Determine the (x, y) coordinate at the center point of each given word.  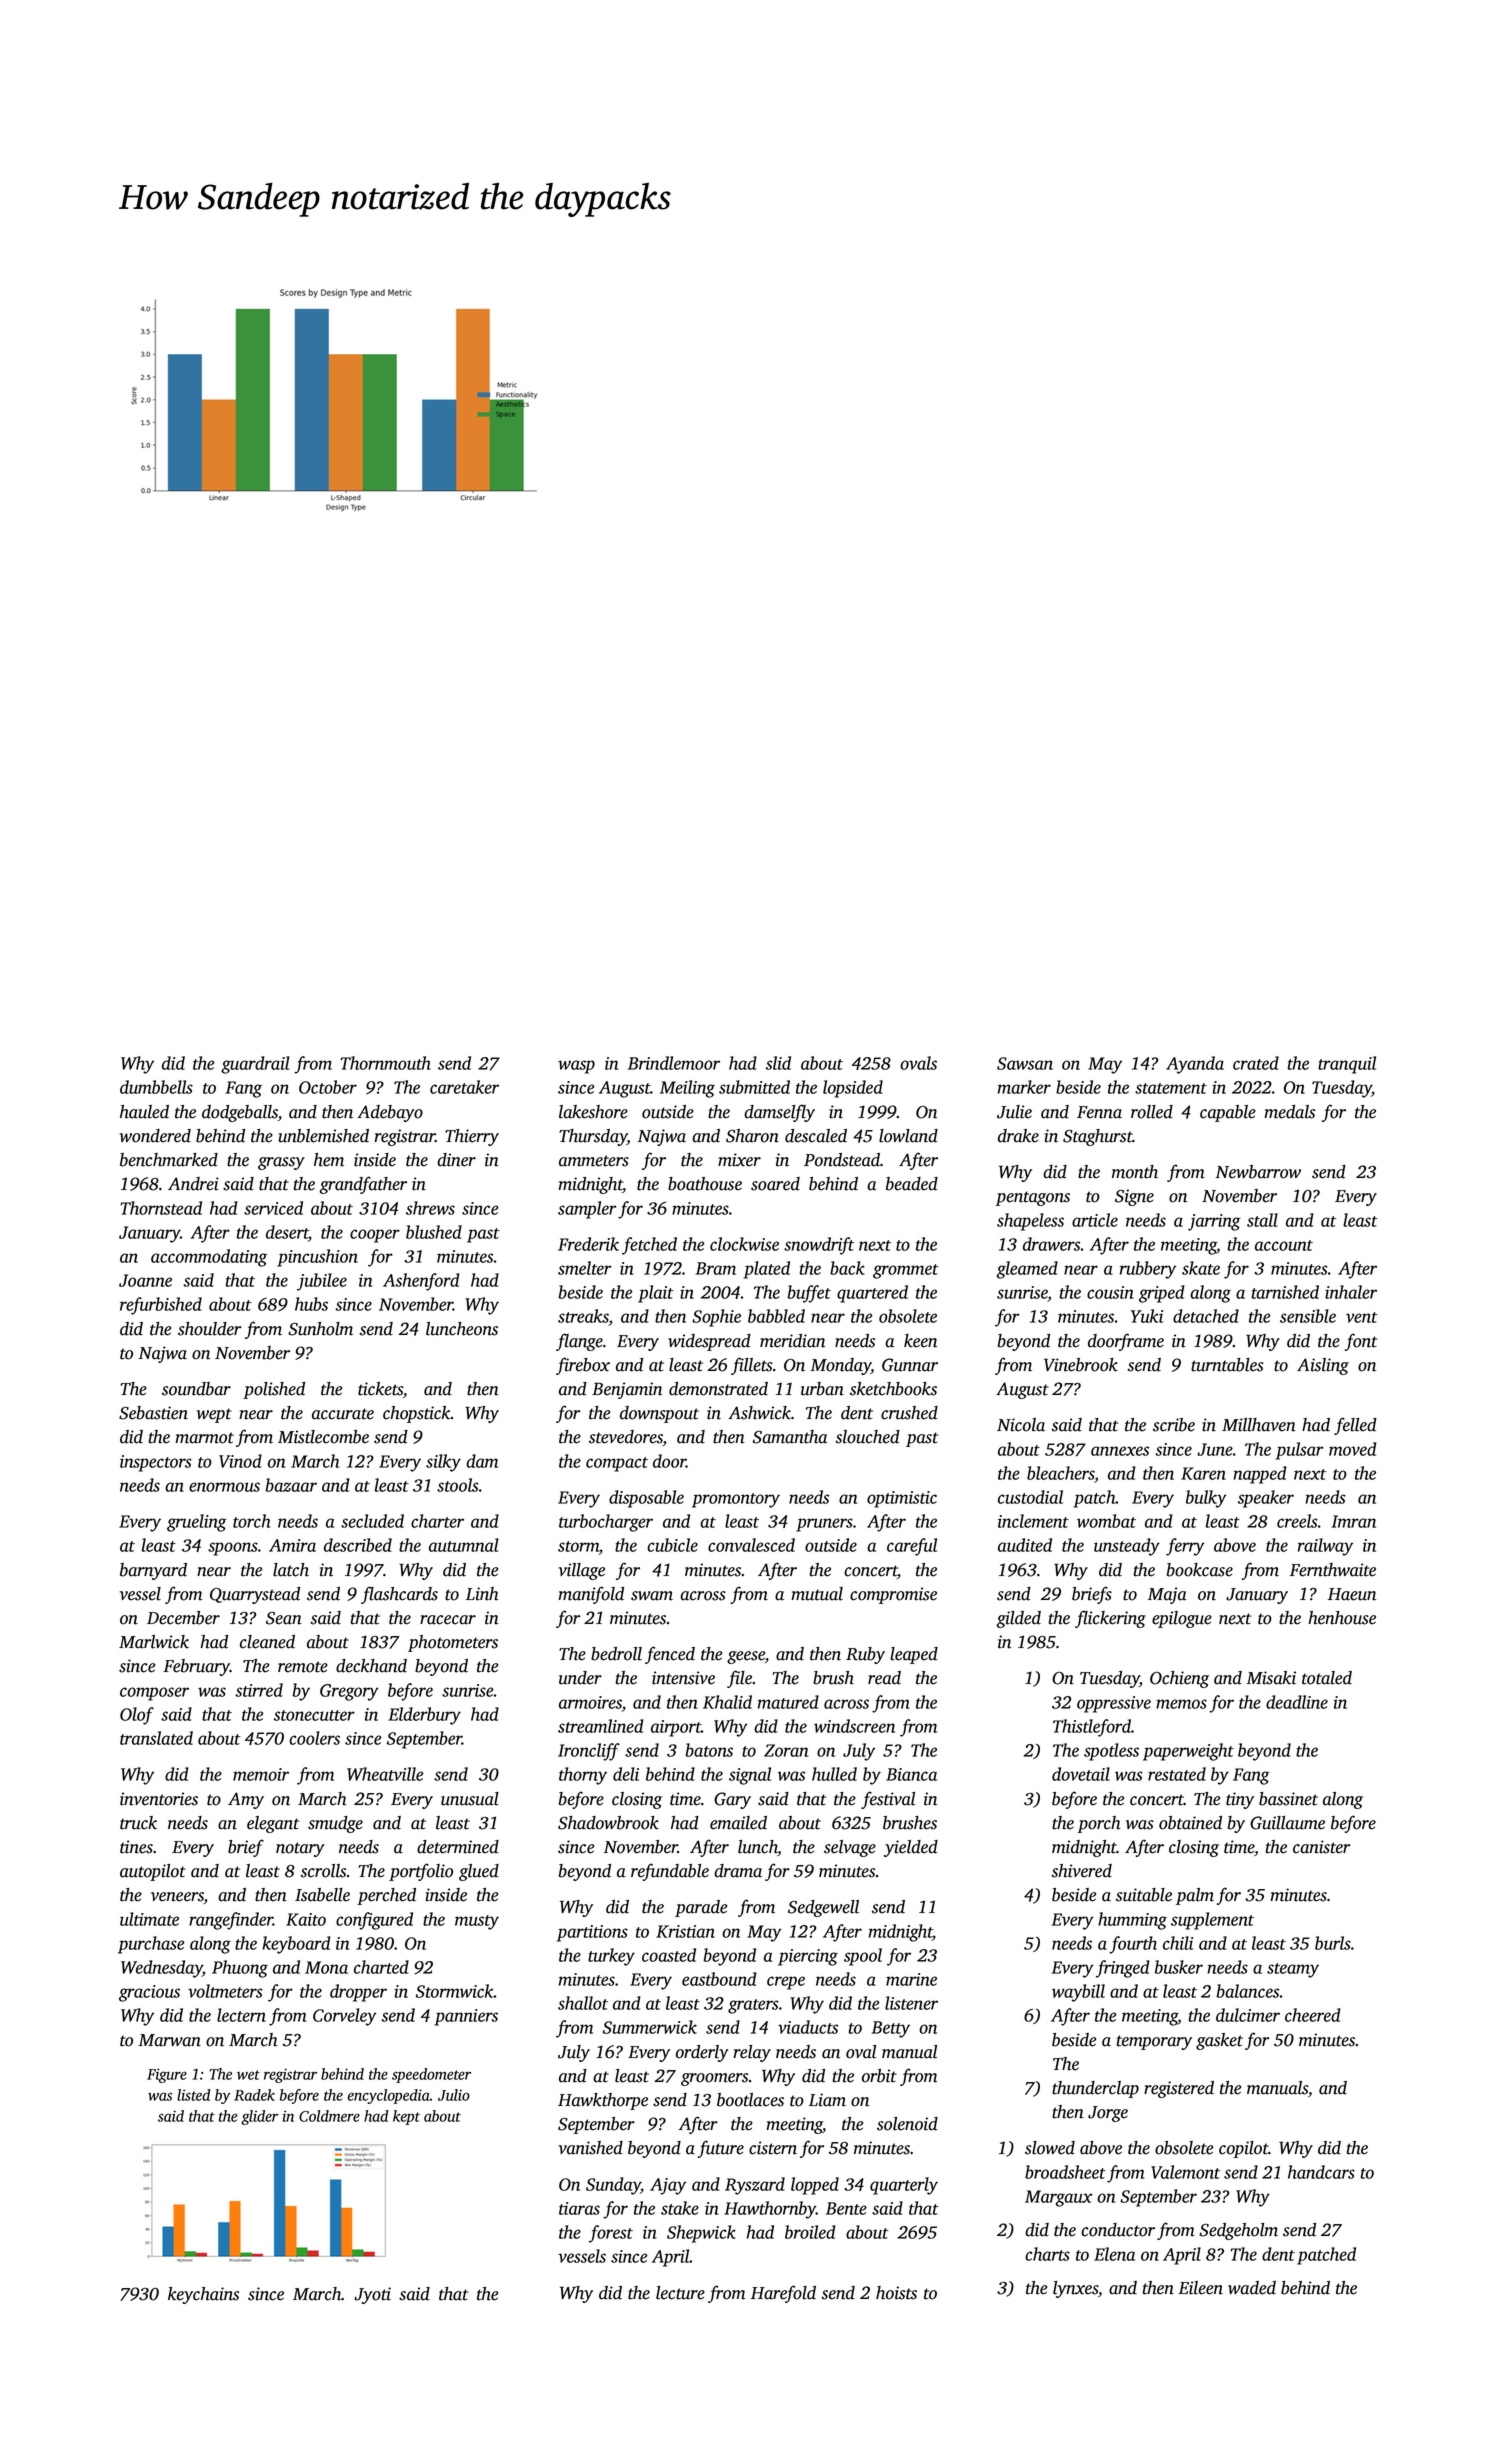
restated (1177, 1774)
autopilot (153, 1872)
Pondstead (842, 1160)
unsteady (1127, 1547)
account (1284, 1245)
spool (863, 1957)
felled (1355, 1426)
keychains (203, 2295)
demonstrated (718, 1389)
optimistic (902, 1499)
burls (1333, 1943)
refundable (670, 1872)
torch (252, 1521)
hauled (144, 1112)
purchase (151, 1945)
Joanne (145, 1280)
